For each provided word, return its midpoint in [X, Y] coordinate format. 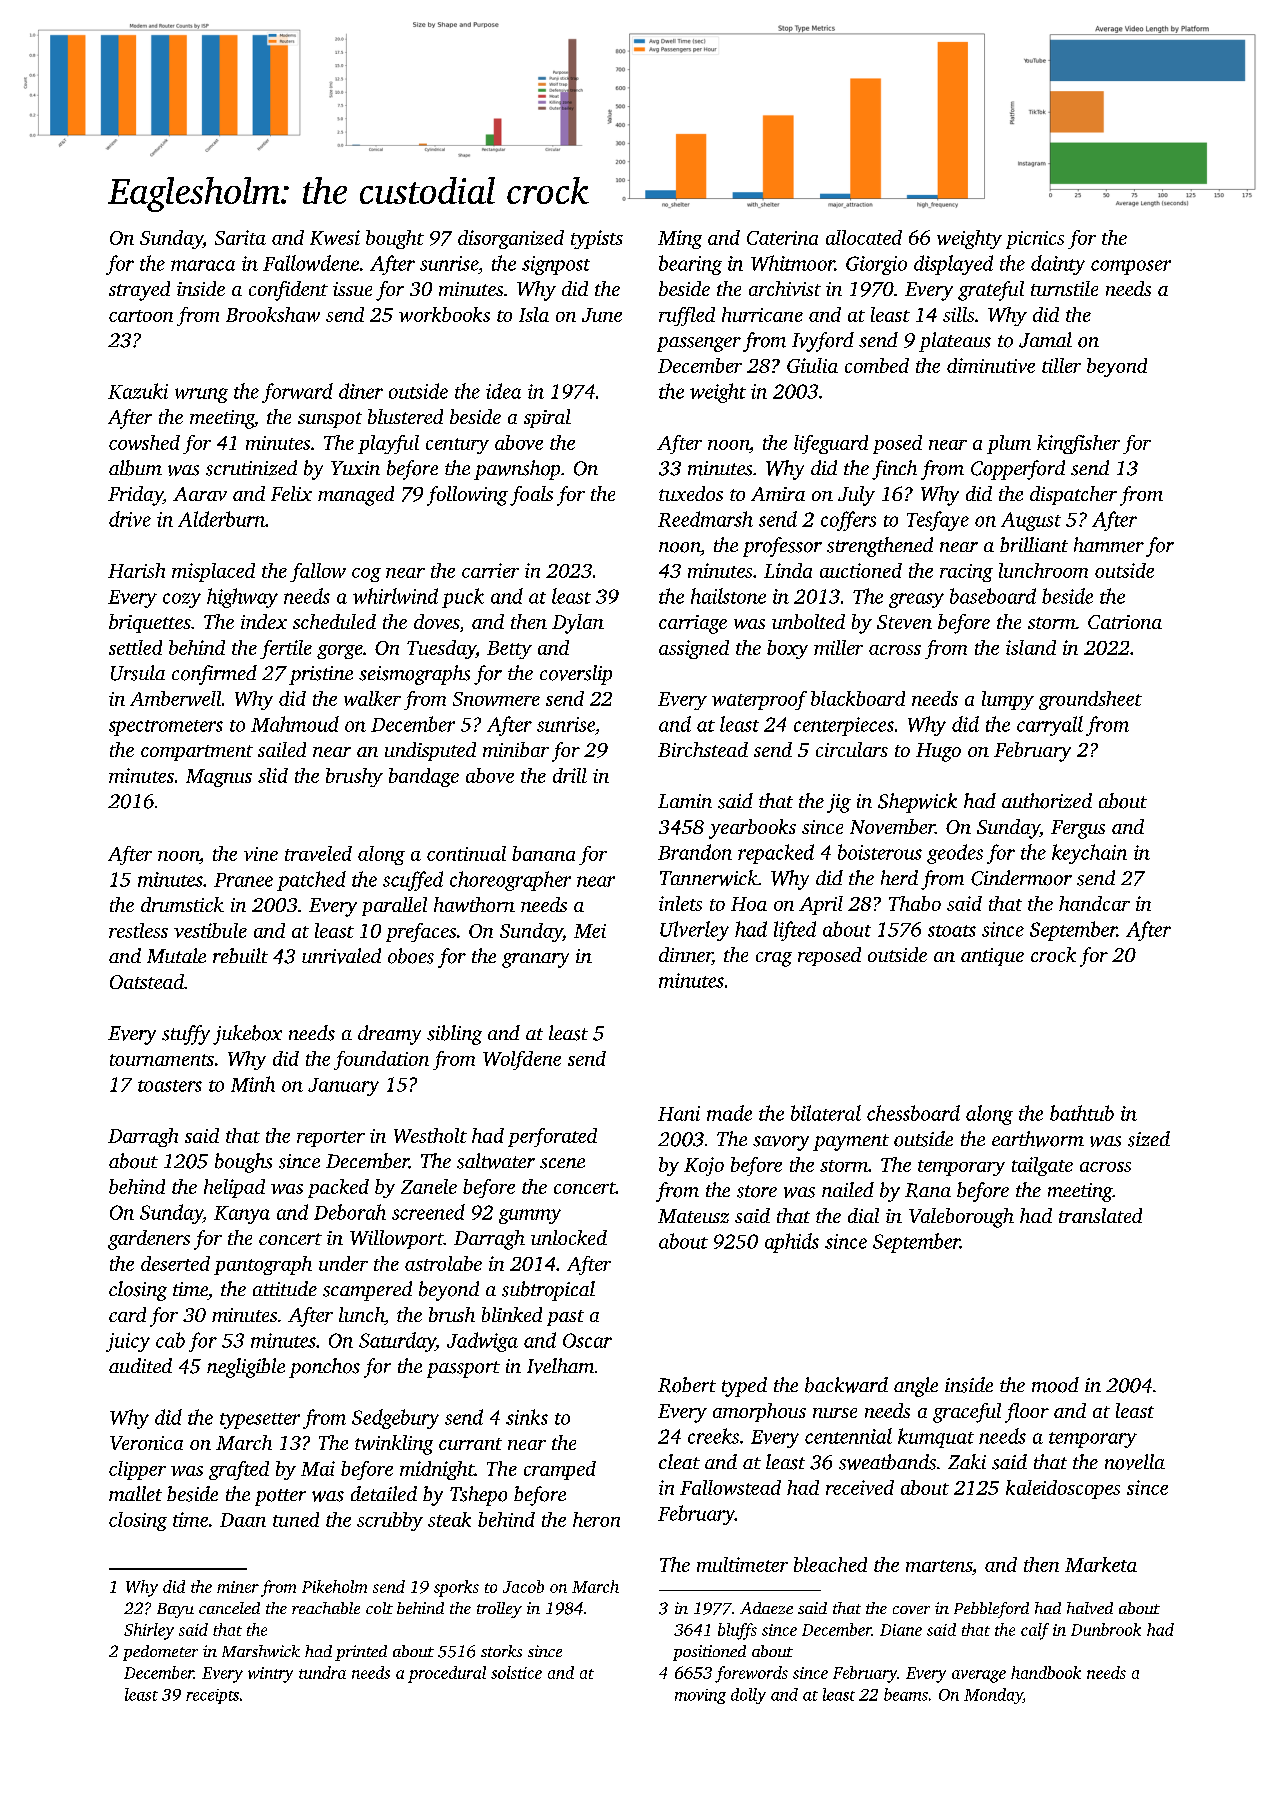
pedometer [160, 1653]
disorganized [511, 239]
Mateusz [693, 1216]
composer [1131, 267]
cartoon [141, 316]
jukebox [247, 1035]
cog [366, 575]
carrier [490, 570]
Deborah [350, 1212]
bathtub [1082, 1113]
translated [1100, 1215]
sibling [454, 1035]
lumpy [1008, 700]
